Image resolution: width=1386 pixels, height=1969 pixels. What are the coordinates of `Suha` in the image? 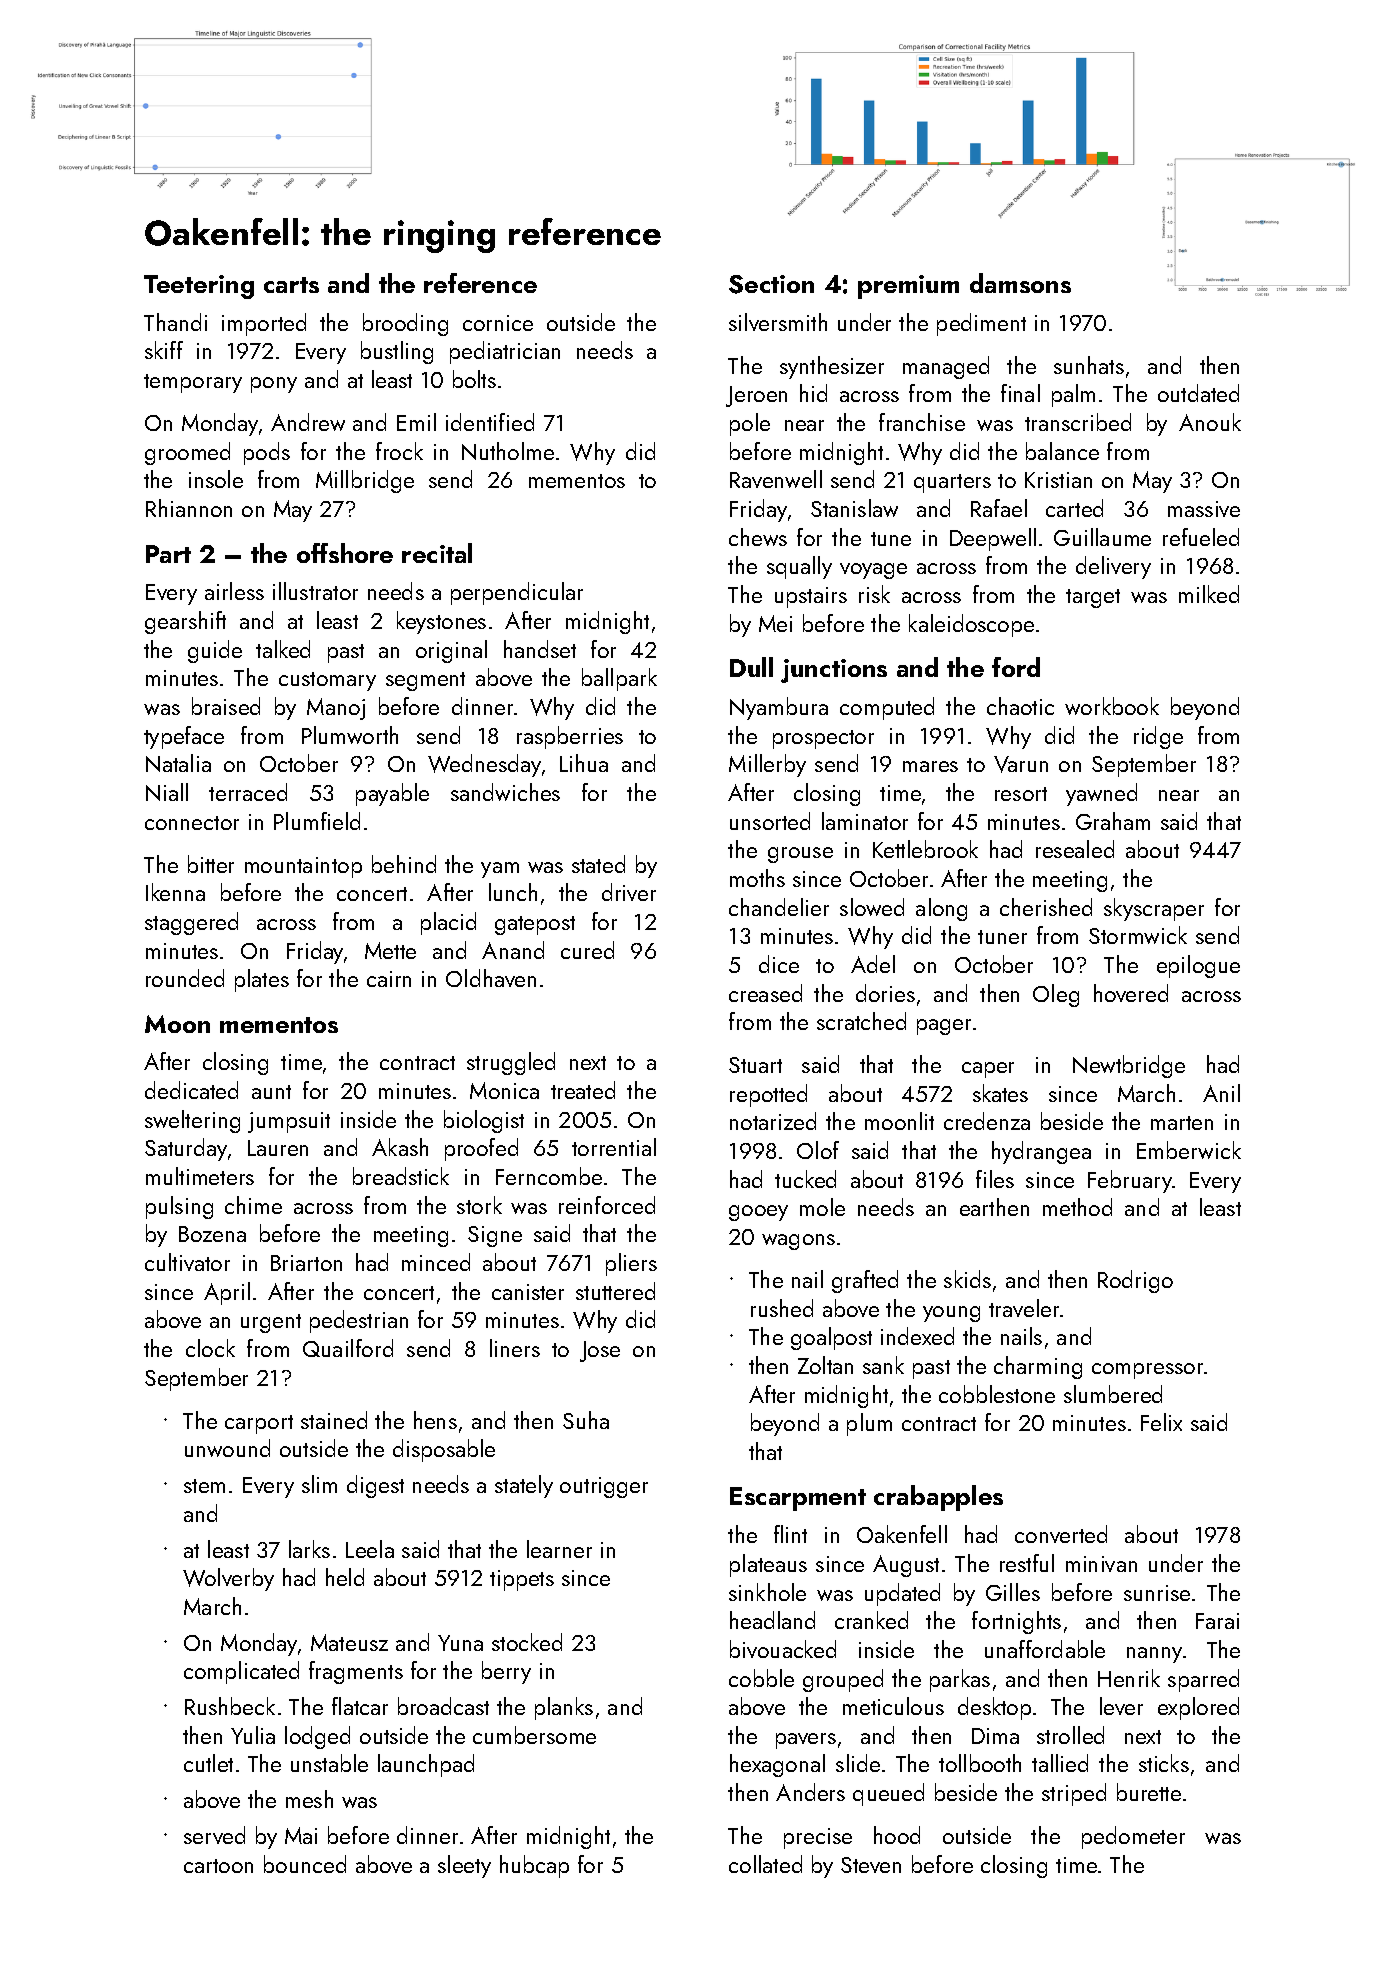 It's located at (586, 1420).
